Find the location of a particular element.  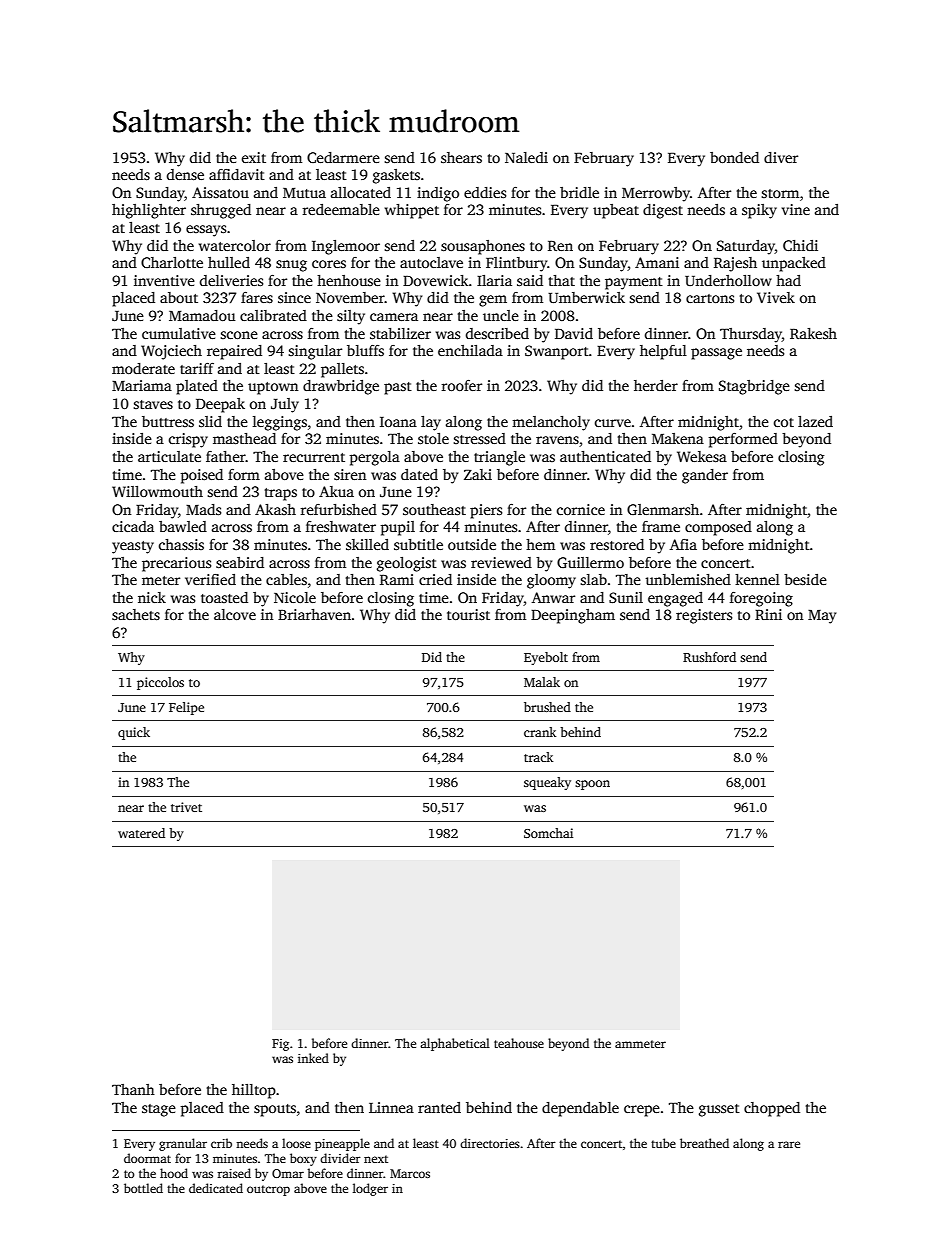

repaired is located at coordinates (234, 352).
